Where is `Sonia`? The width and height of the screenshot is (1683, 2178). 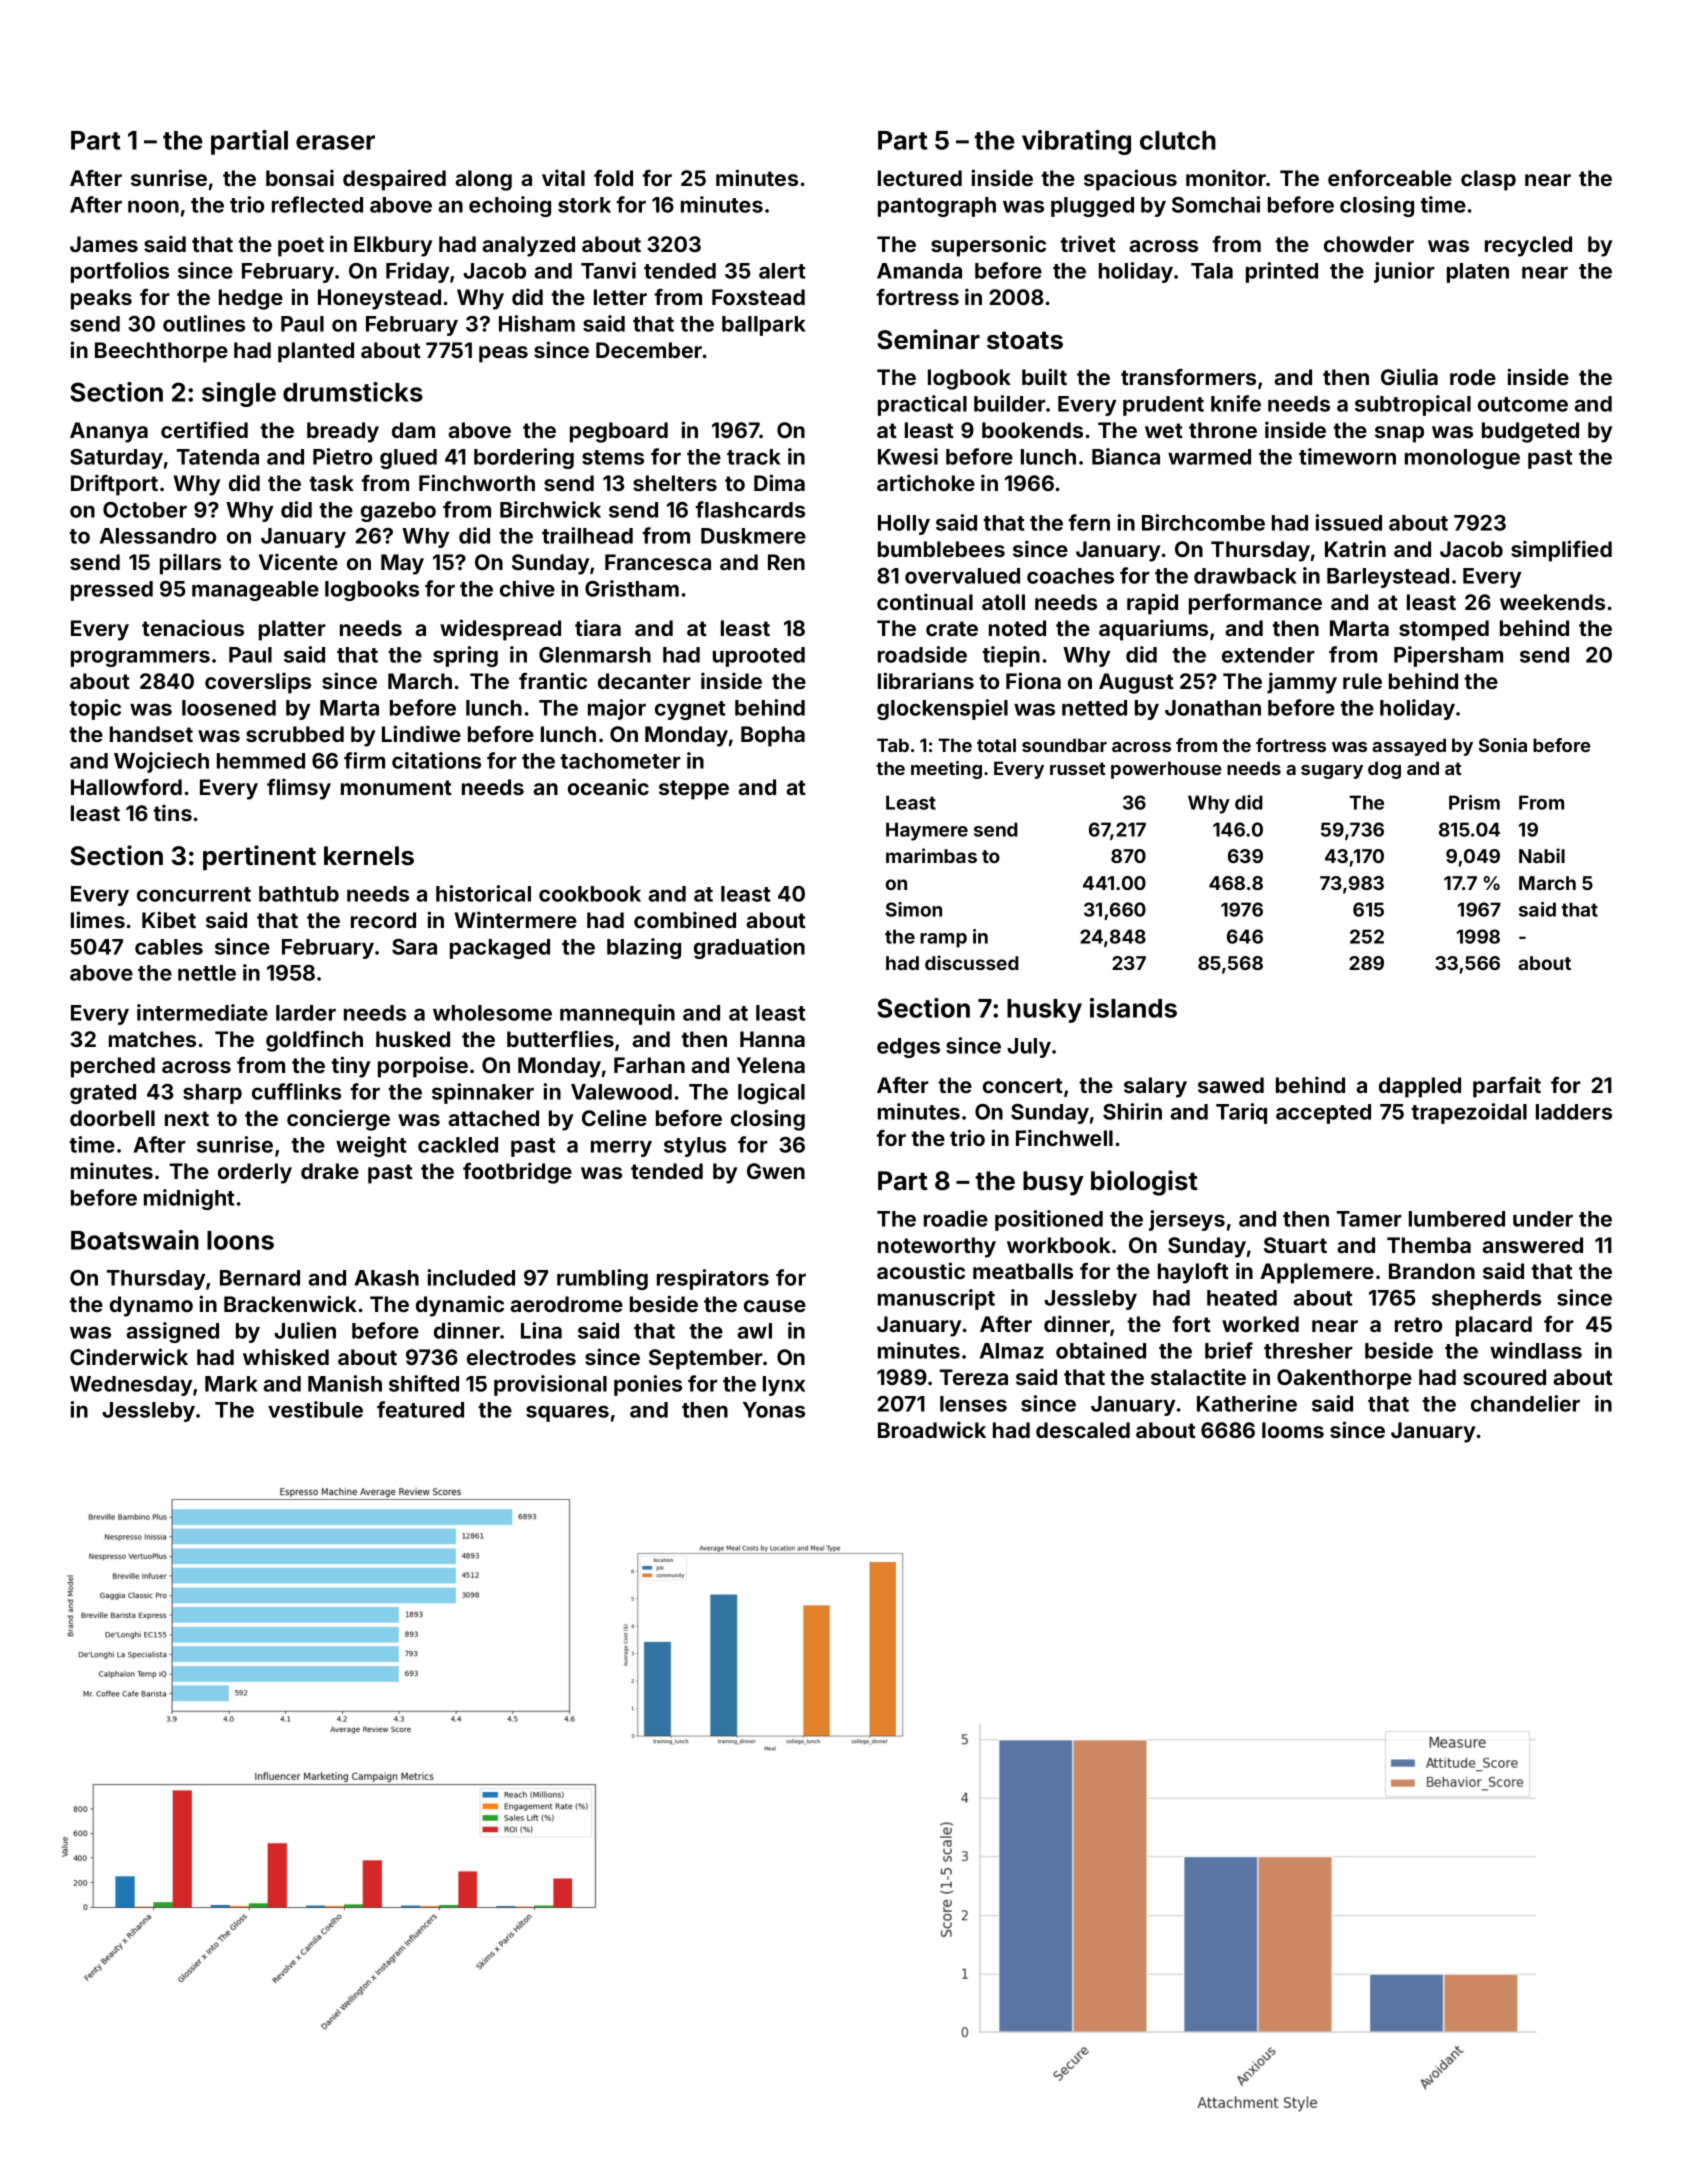
Sonia is located at coordinates (1503, 745).
